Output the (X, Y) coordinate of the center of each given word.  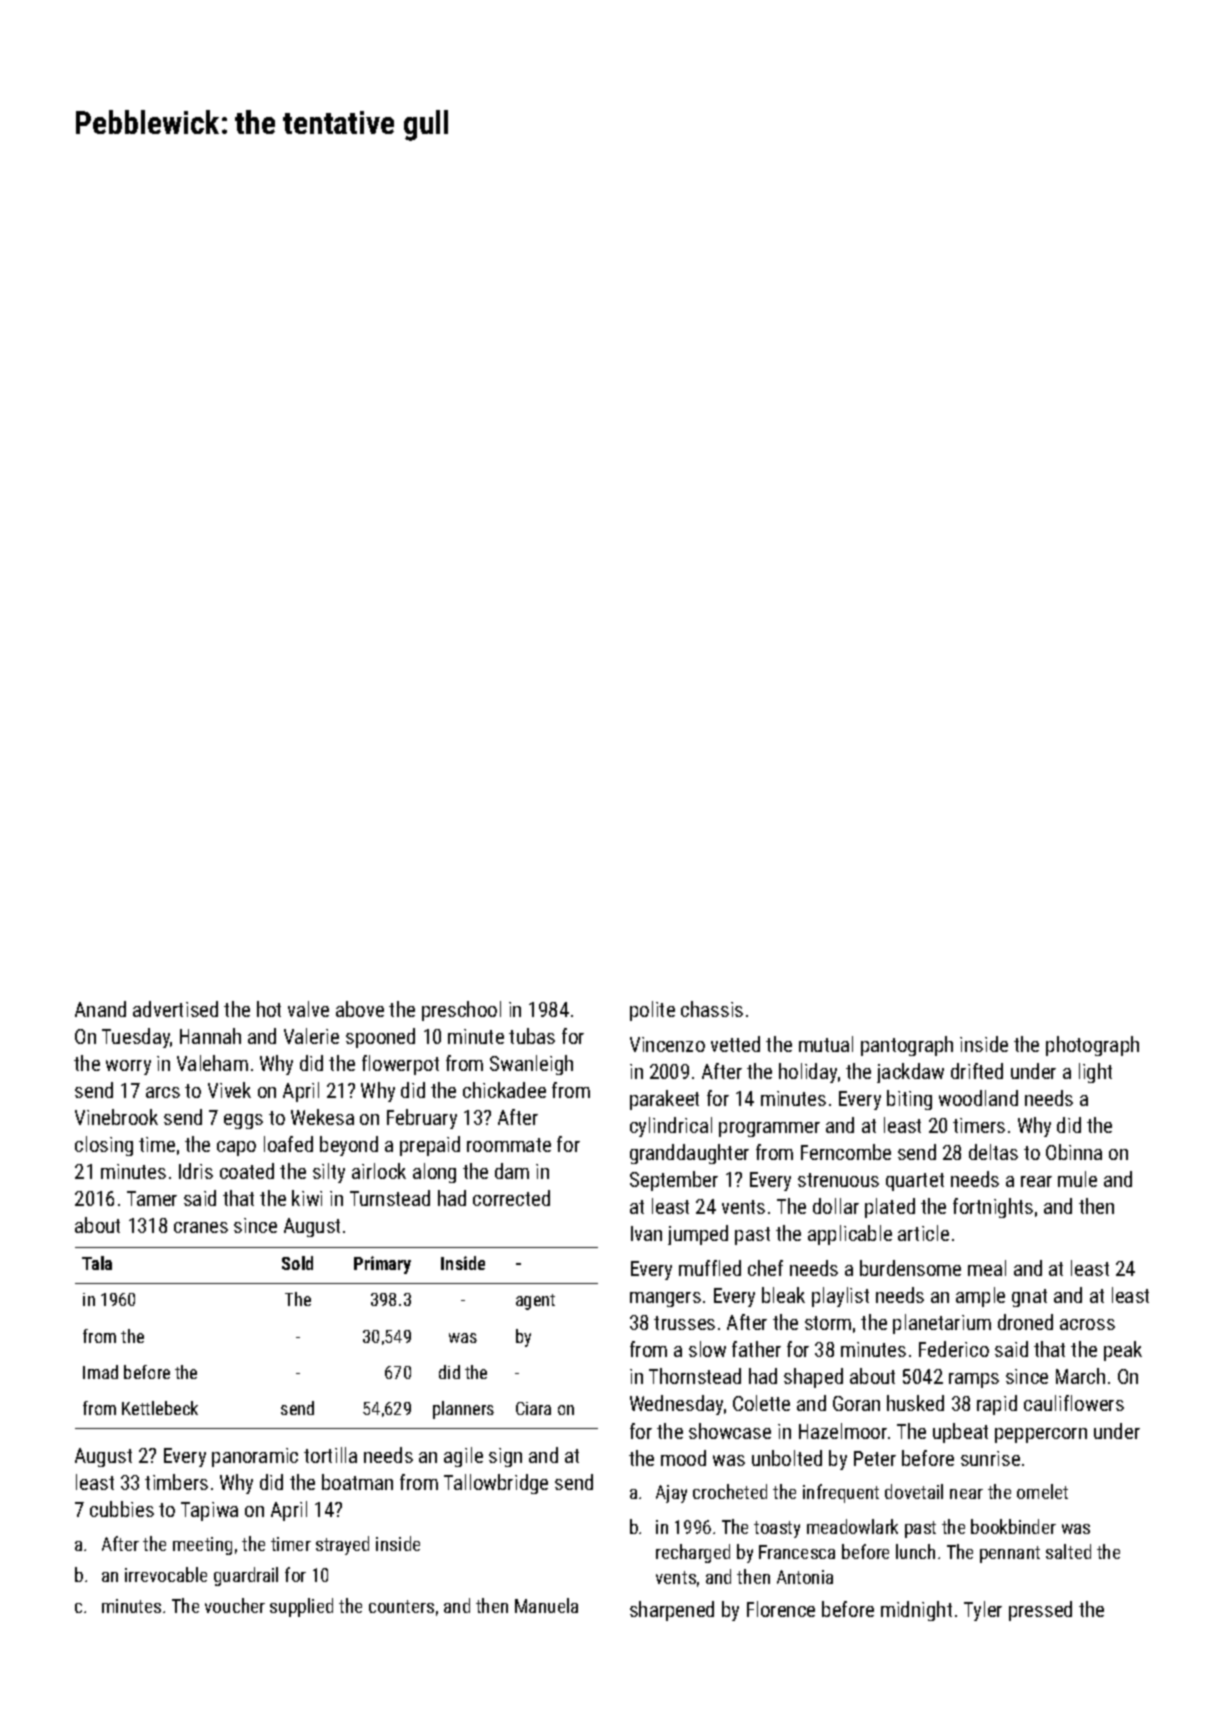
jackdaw (910, 1073)
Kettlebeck (160, 1408)
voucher (235, 1605)
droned (1025, 1322)
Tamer (152, 1198)
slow (707, 1349)
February (422, 1119)
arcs (163, 1092)
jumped (698, 1235)
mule (1077, 1179)
